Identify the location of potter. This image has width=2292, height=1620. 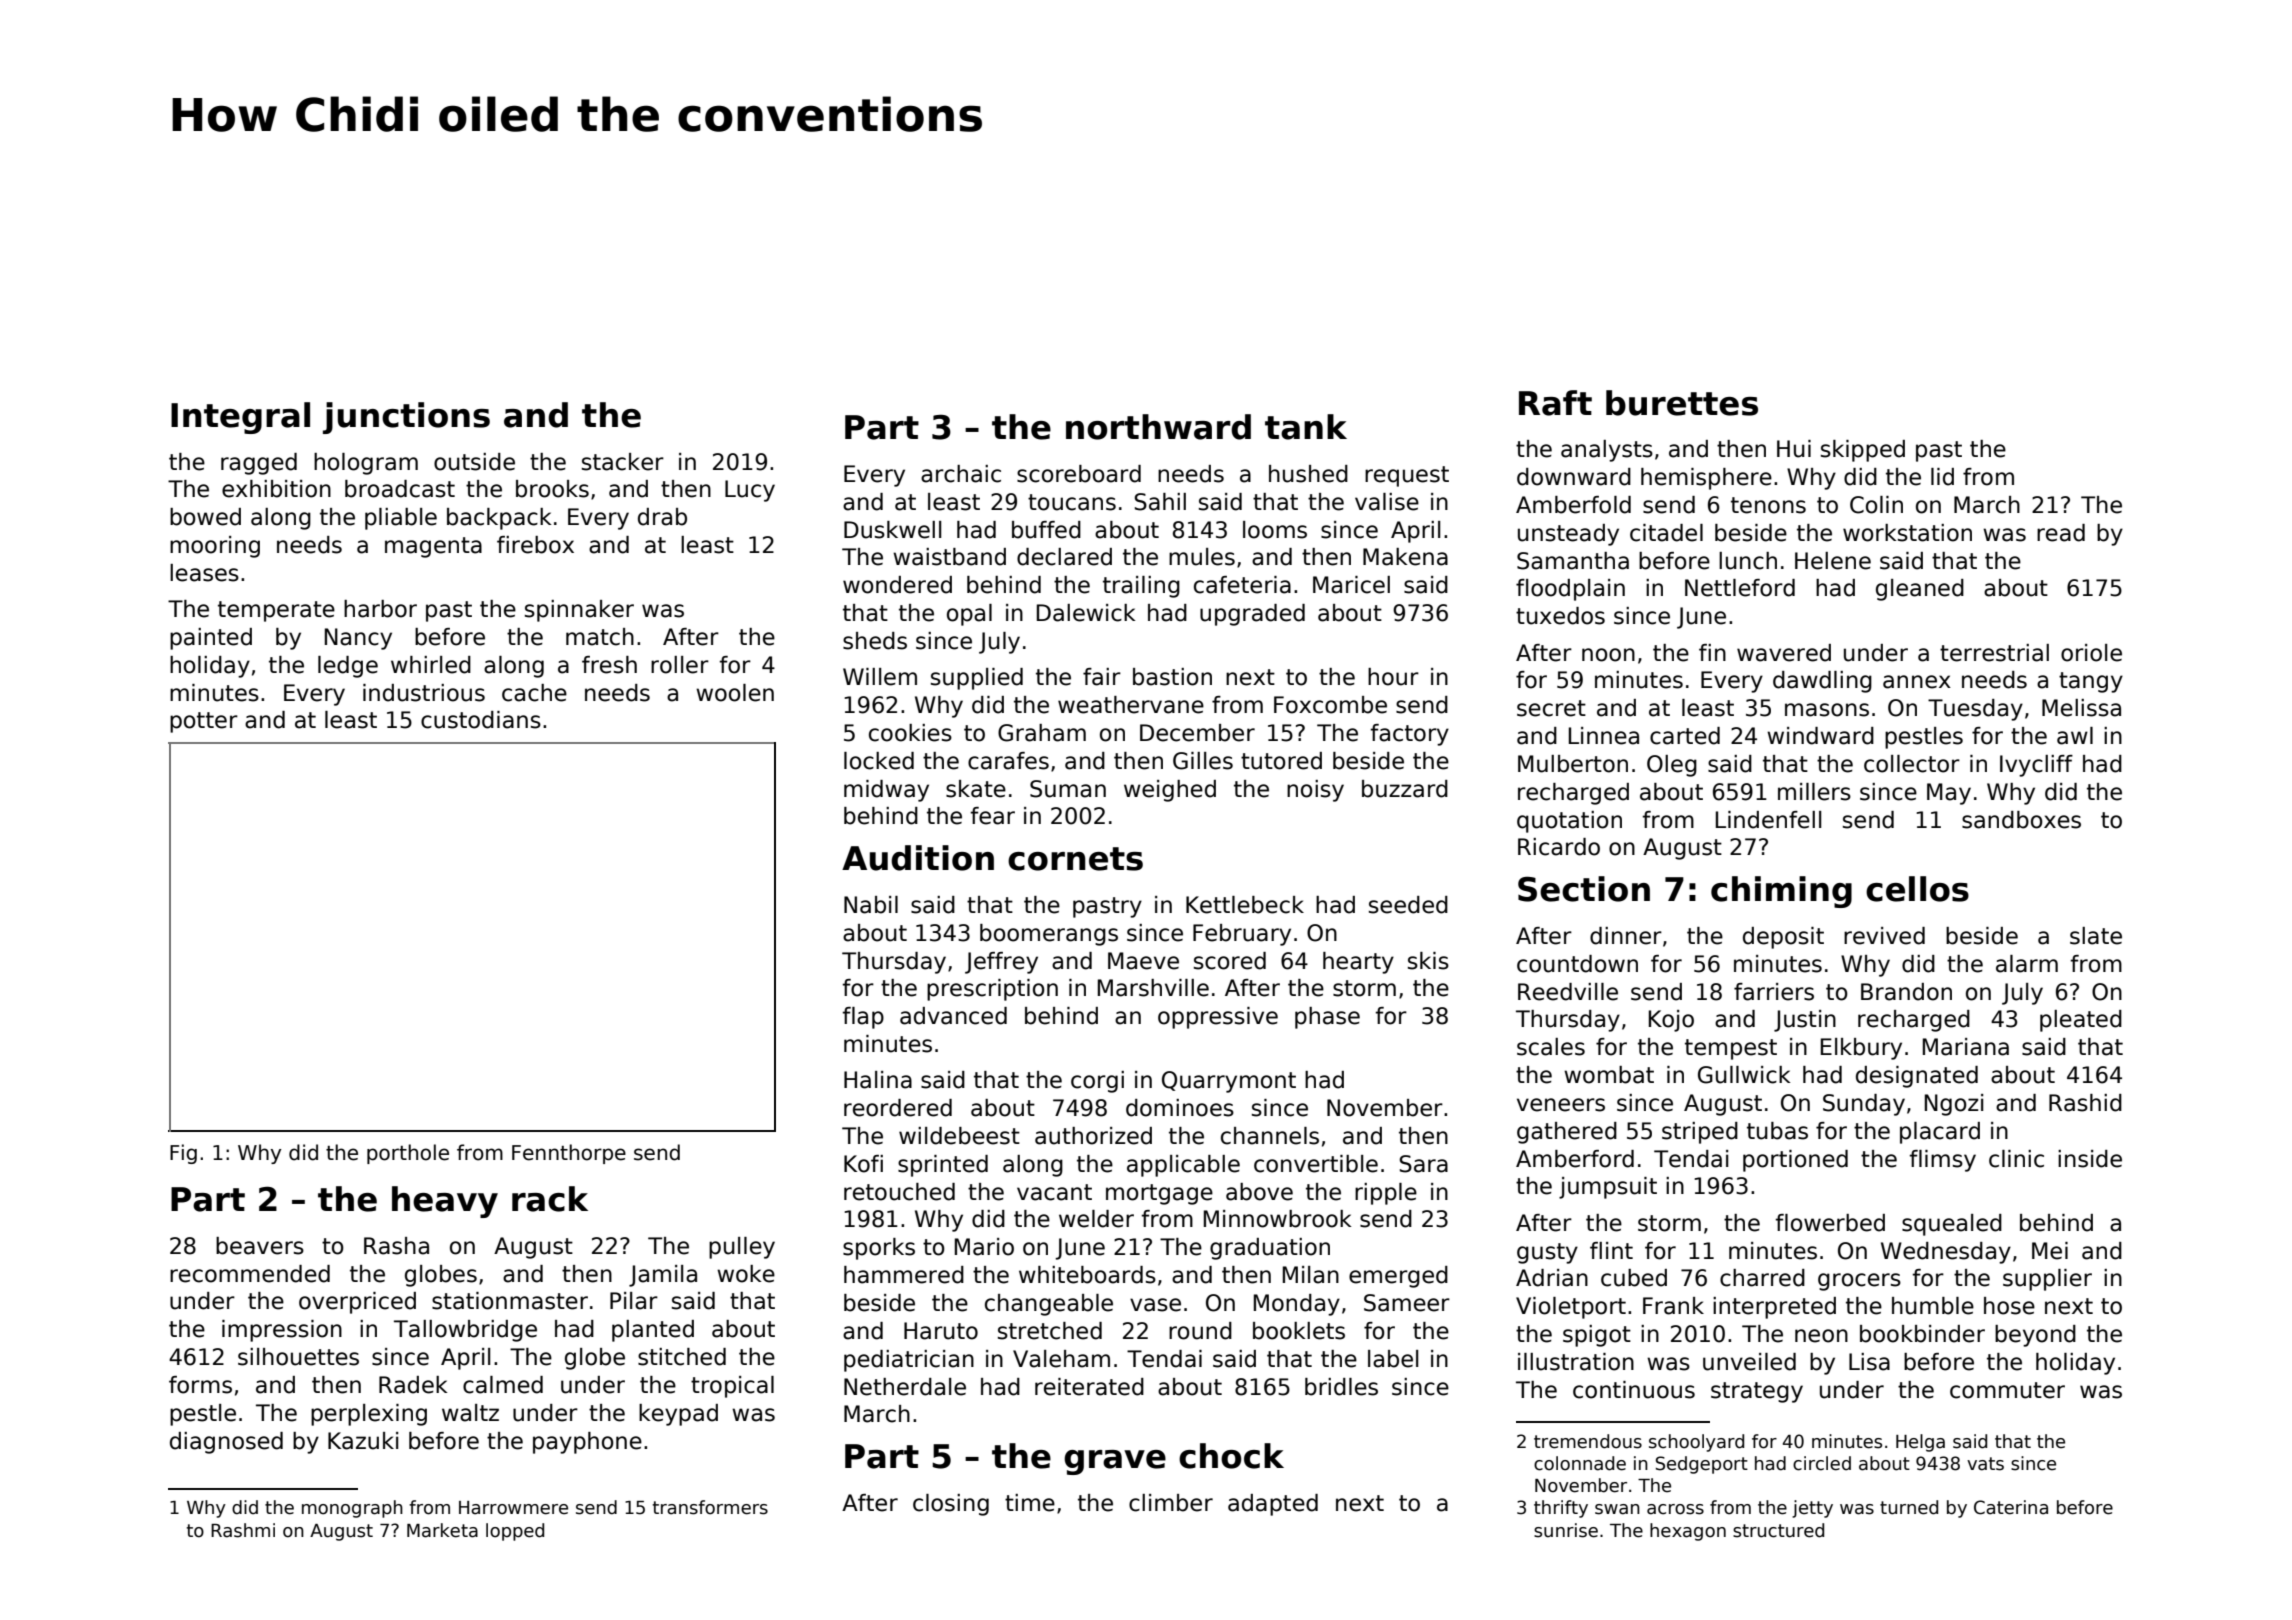
(204, 722).
